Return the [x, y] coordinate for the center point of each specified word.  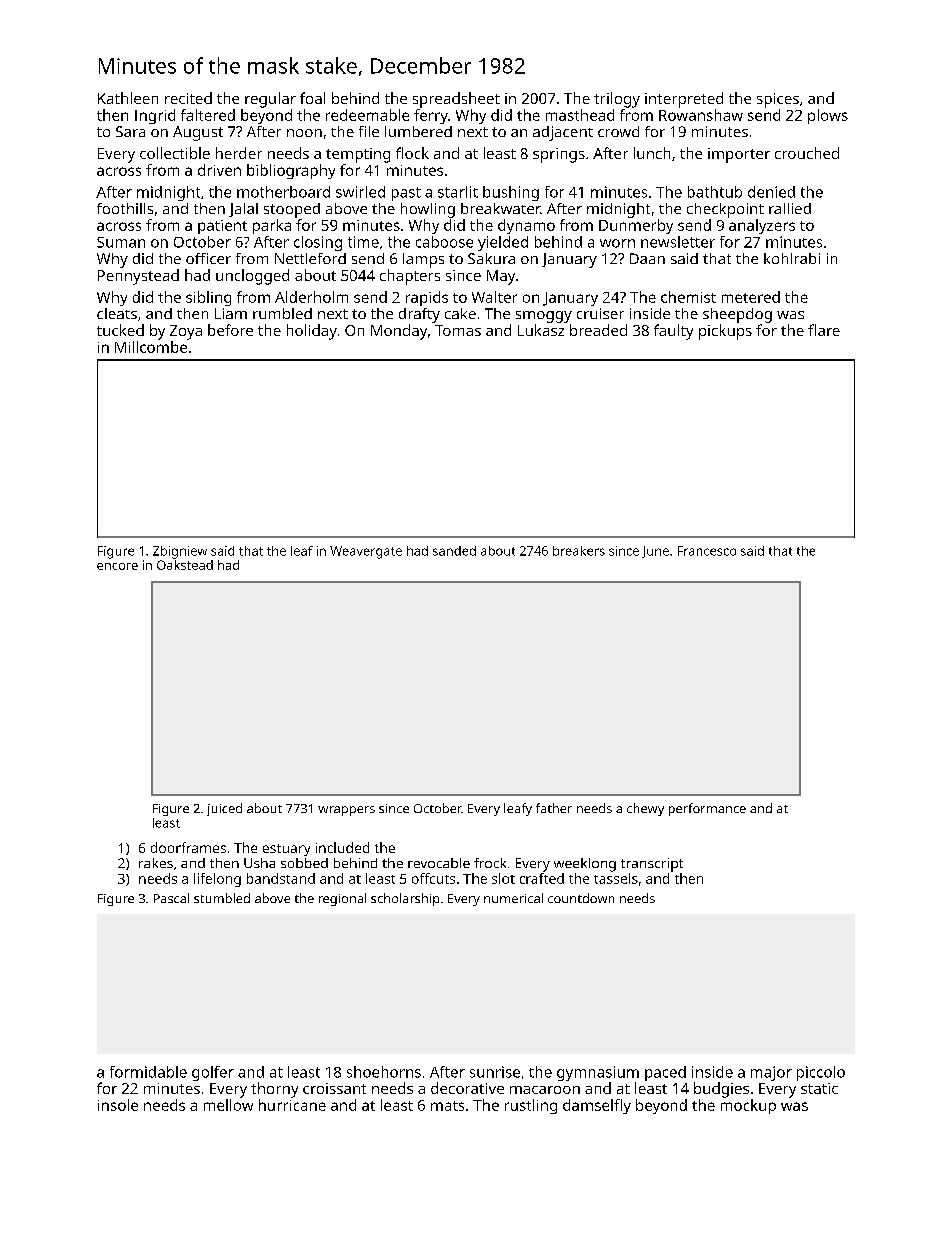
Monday [399, 332]
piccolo [821, 1073]
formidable [148, 1072]
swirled [360, 192]
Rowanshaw [701, 115]
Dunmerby [636, 226]
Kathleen [128, 98]
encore [117, 566]
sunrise [495, 1072]
